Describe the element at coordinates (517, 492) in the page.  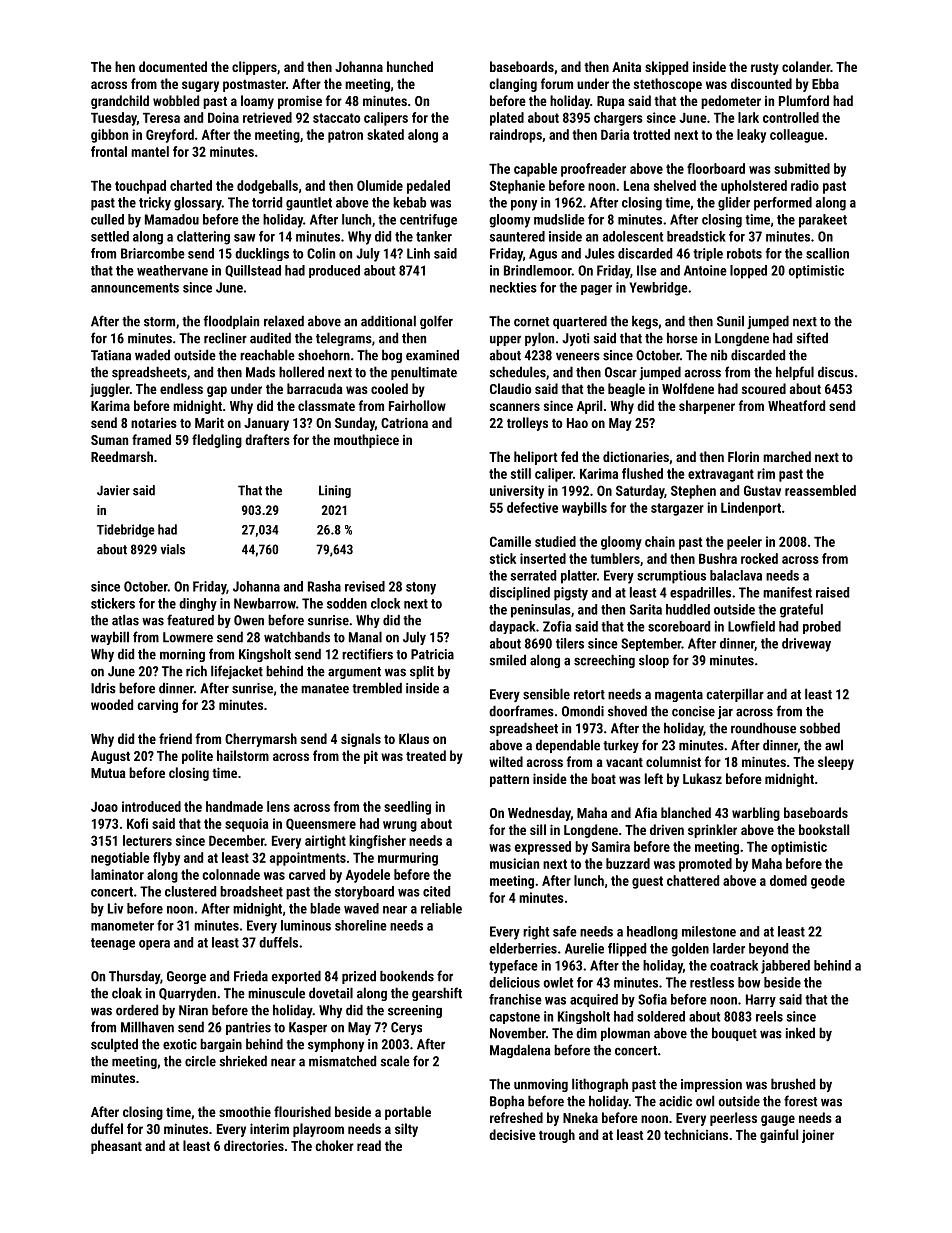
I see `university` at that location.
